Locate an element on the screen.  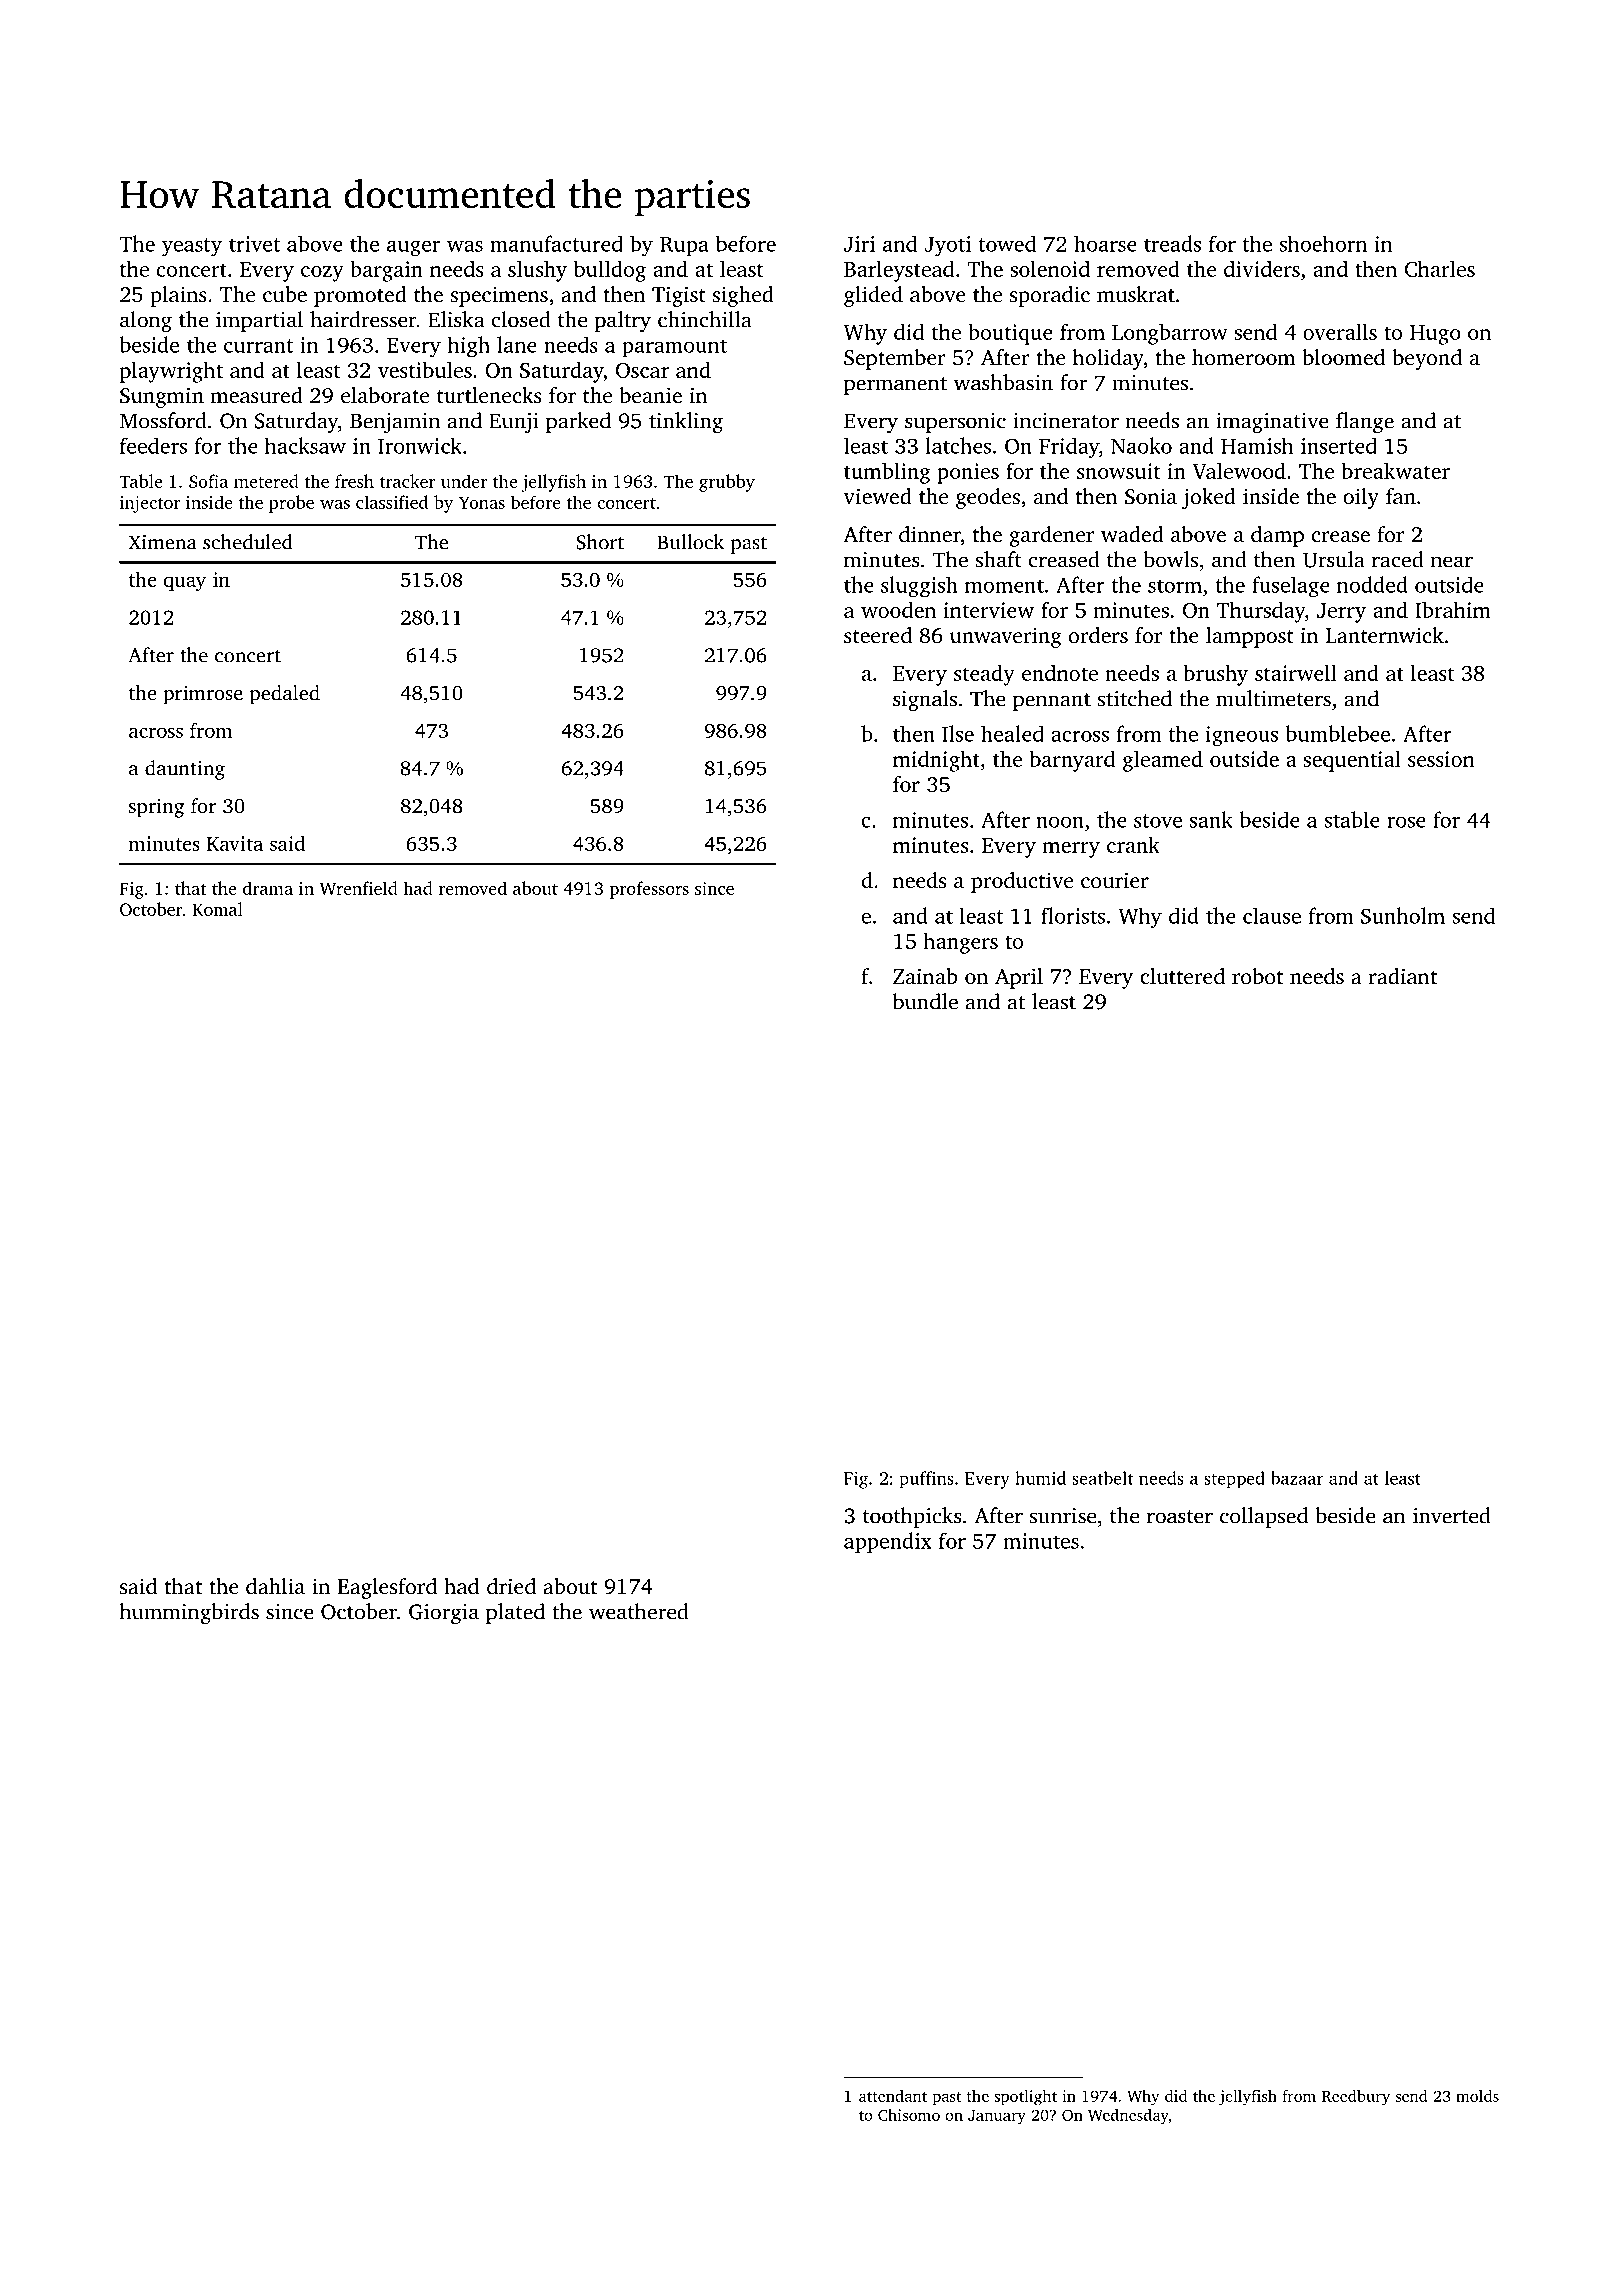
flange is located at coordinates (1365, 422).
